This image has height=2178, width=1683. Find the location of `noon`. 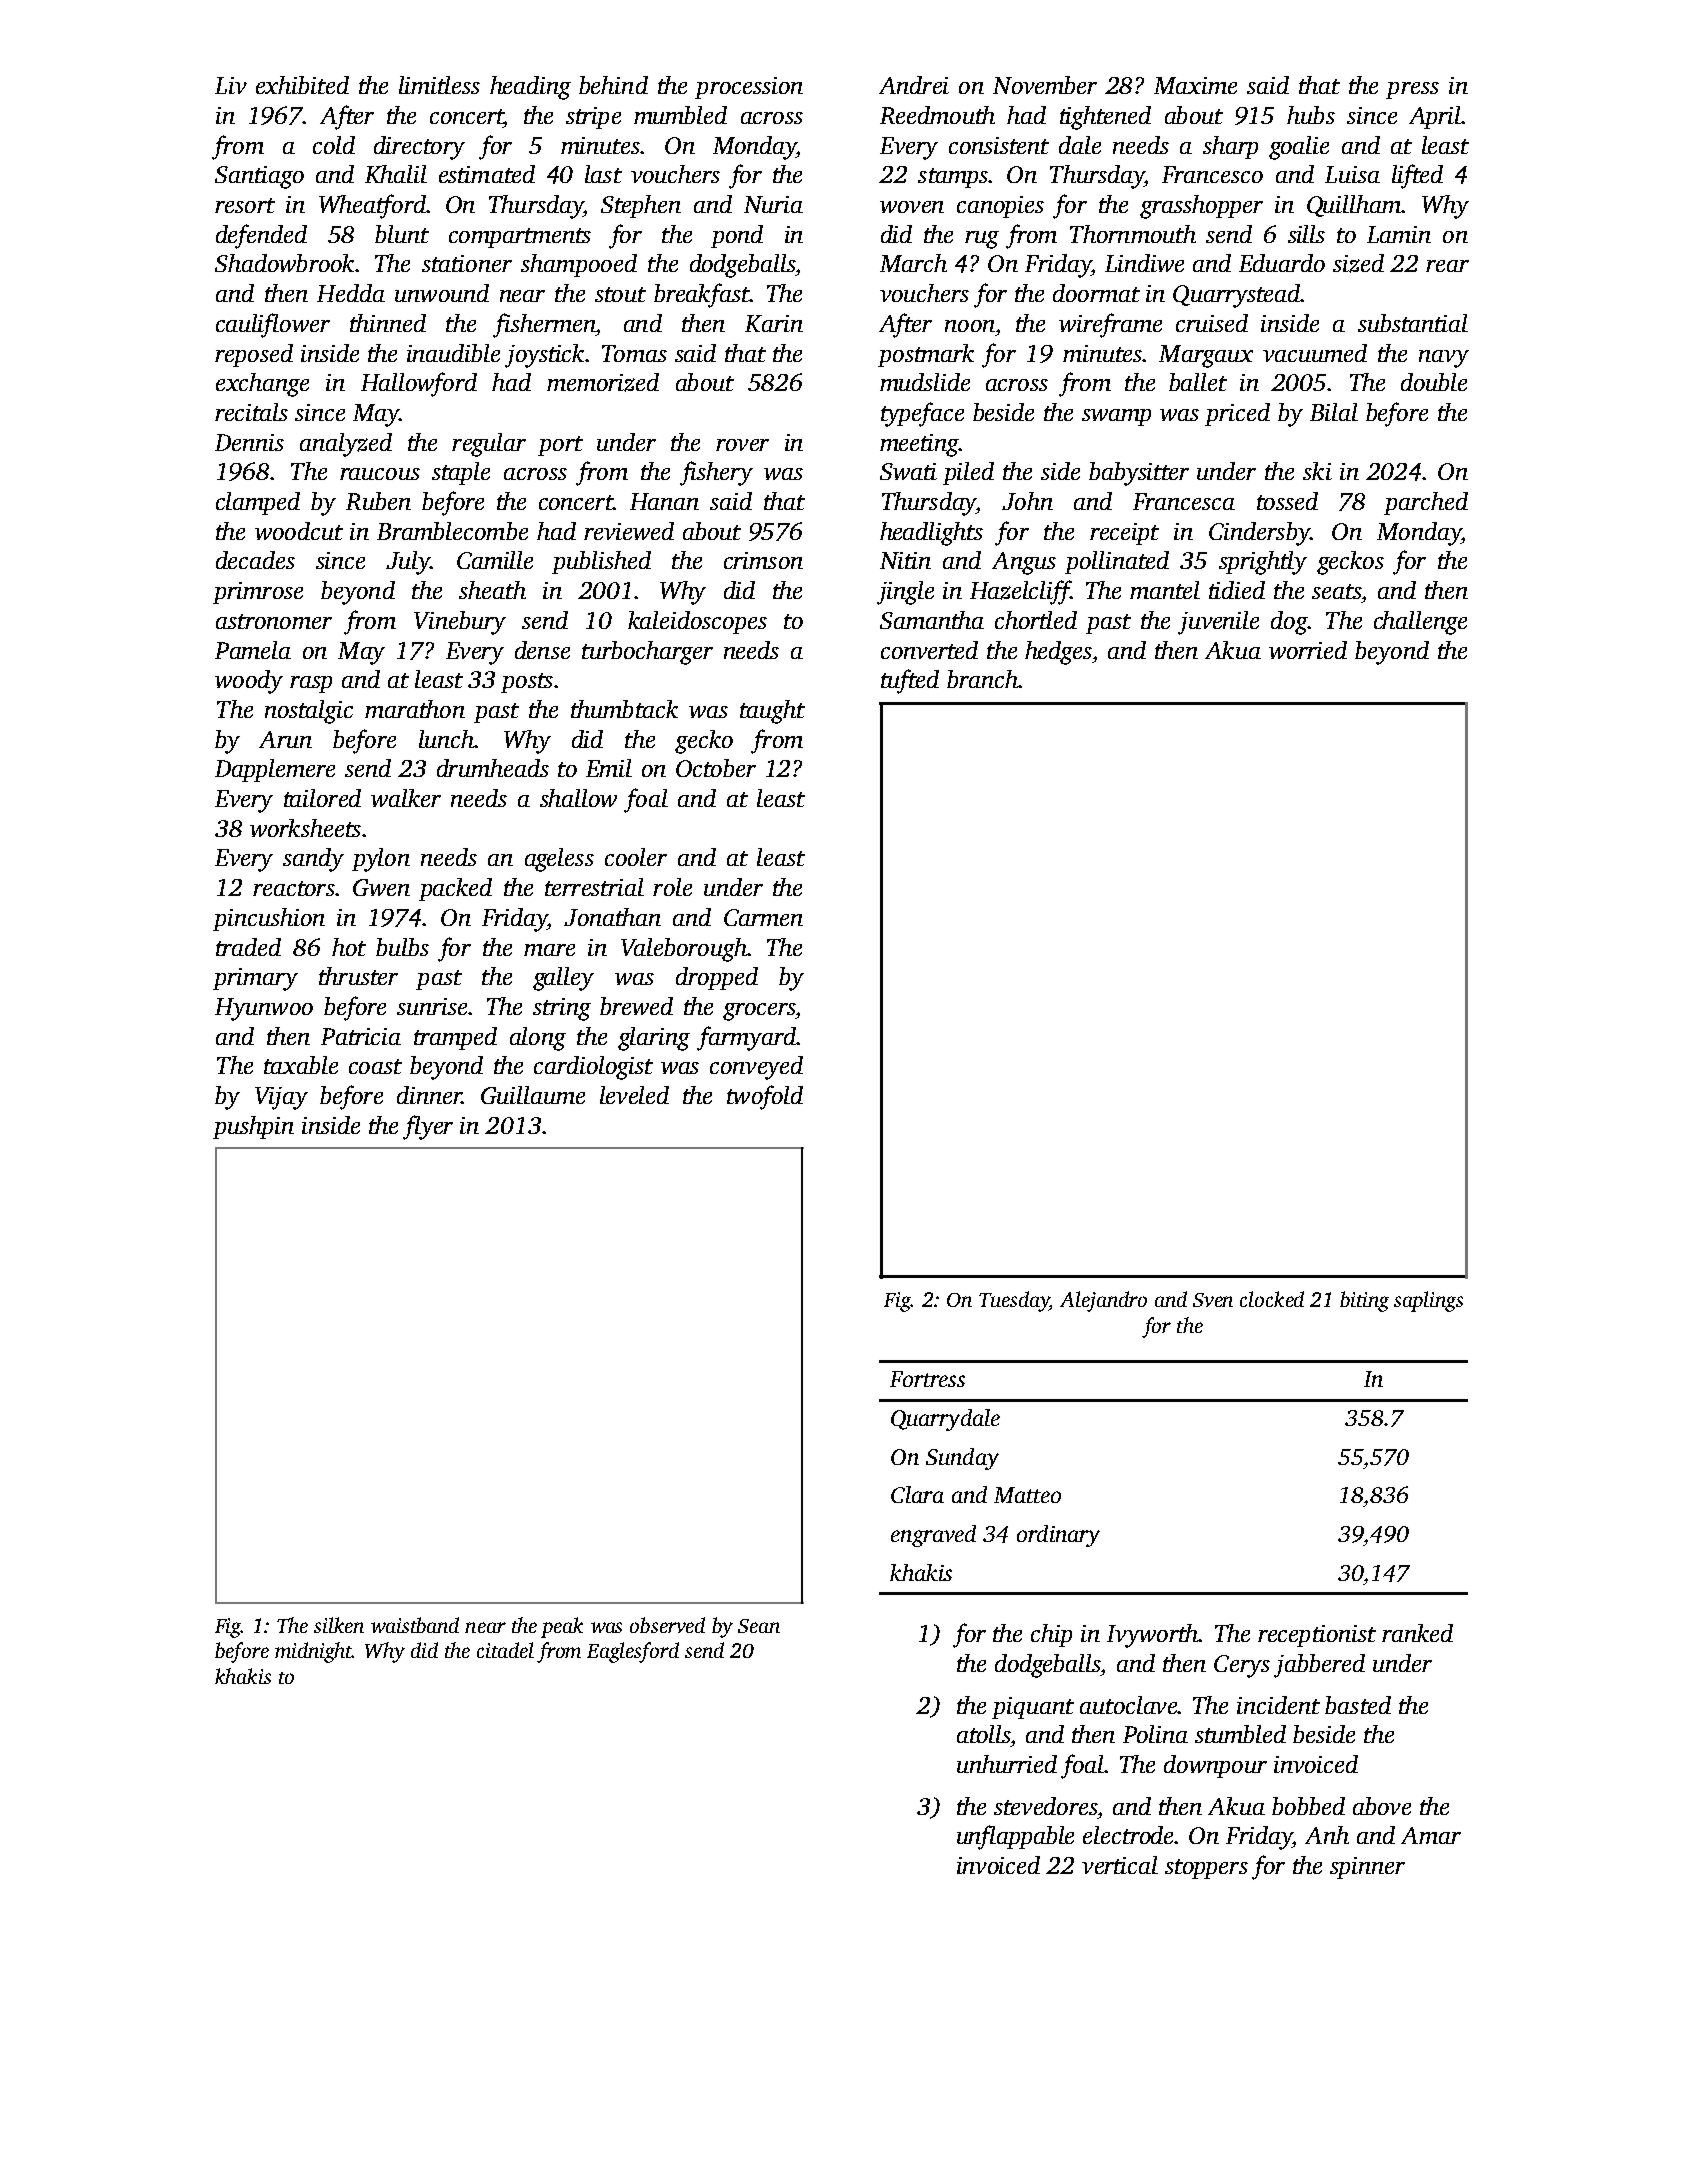

noon is located at coordinates (970, 326).
